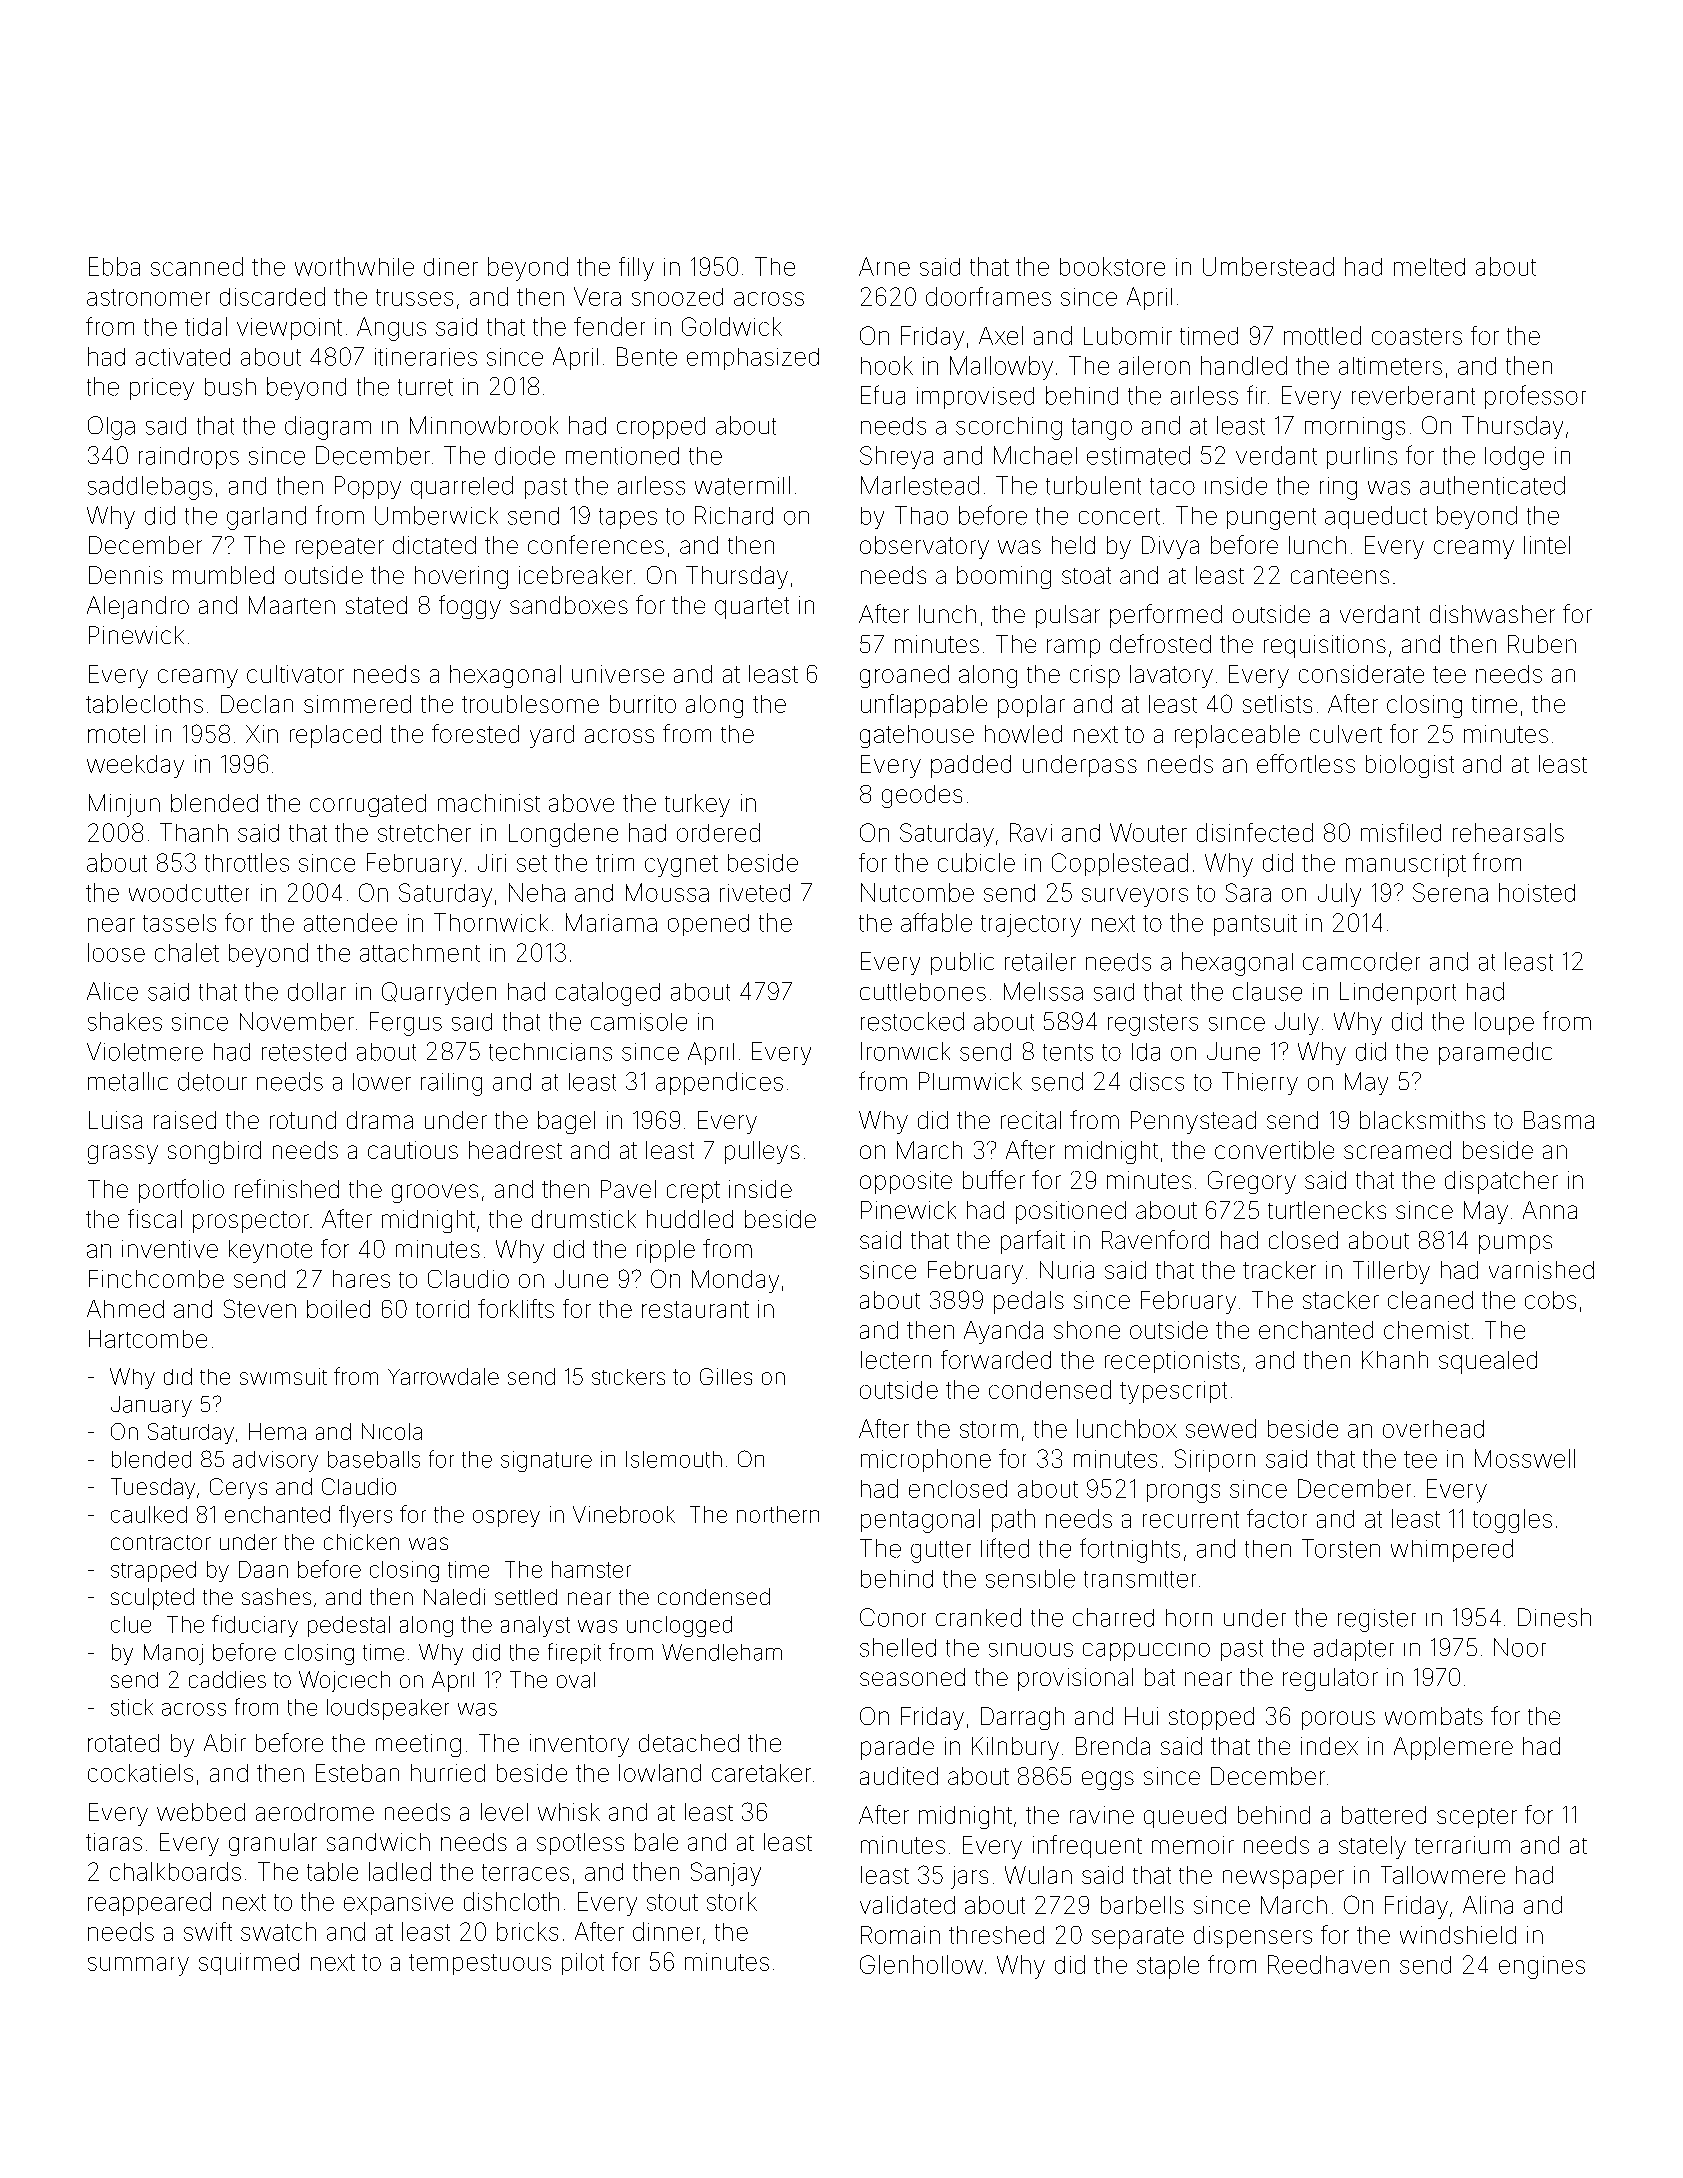 The image size is (1683, 2178). I want to click on doorframes, so click(988, 296).
